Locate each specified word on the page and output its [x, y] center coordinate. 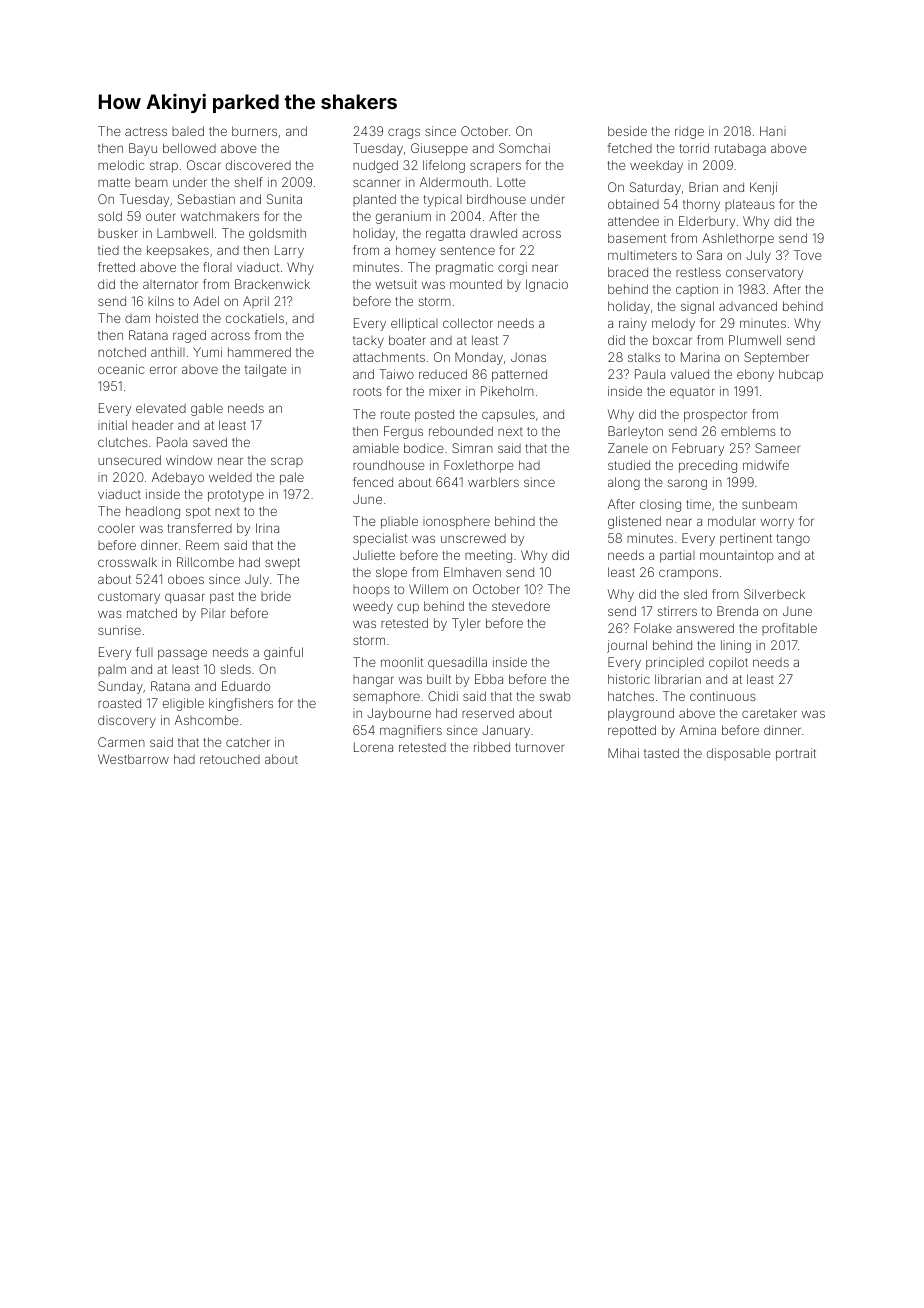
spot [198, 513]
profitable [789, 629]
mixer [445, 391]
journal [627, 646]
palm [112, 670]
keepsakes [178, 251]
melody [673, 324]
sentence [468, 250]
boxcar [672, 340]
